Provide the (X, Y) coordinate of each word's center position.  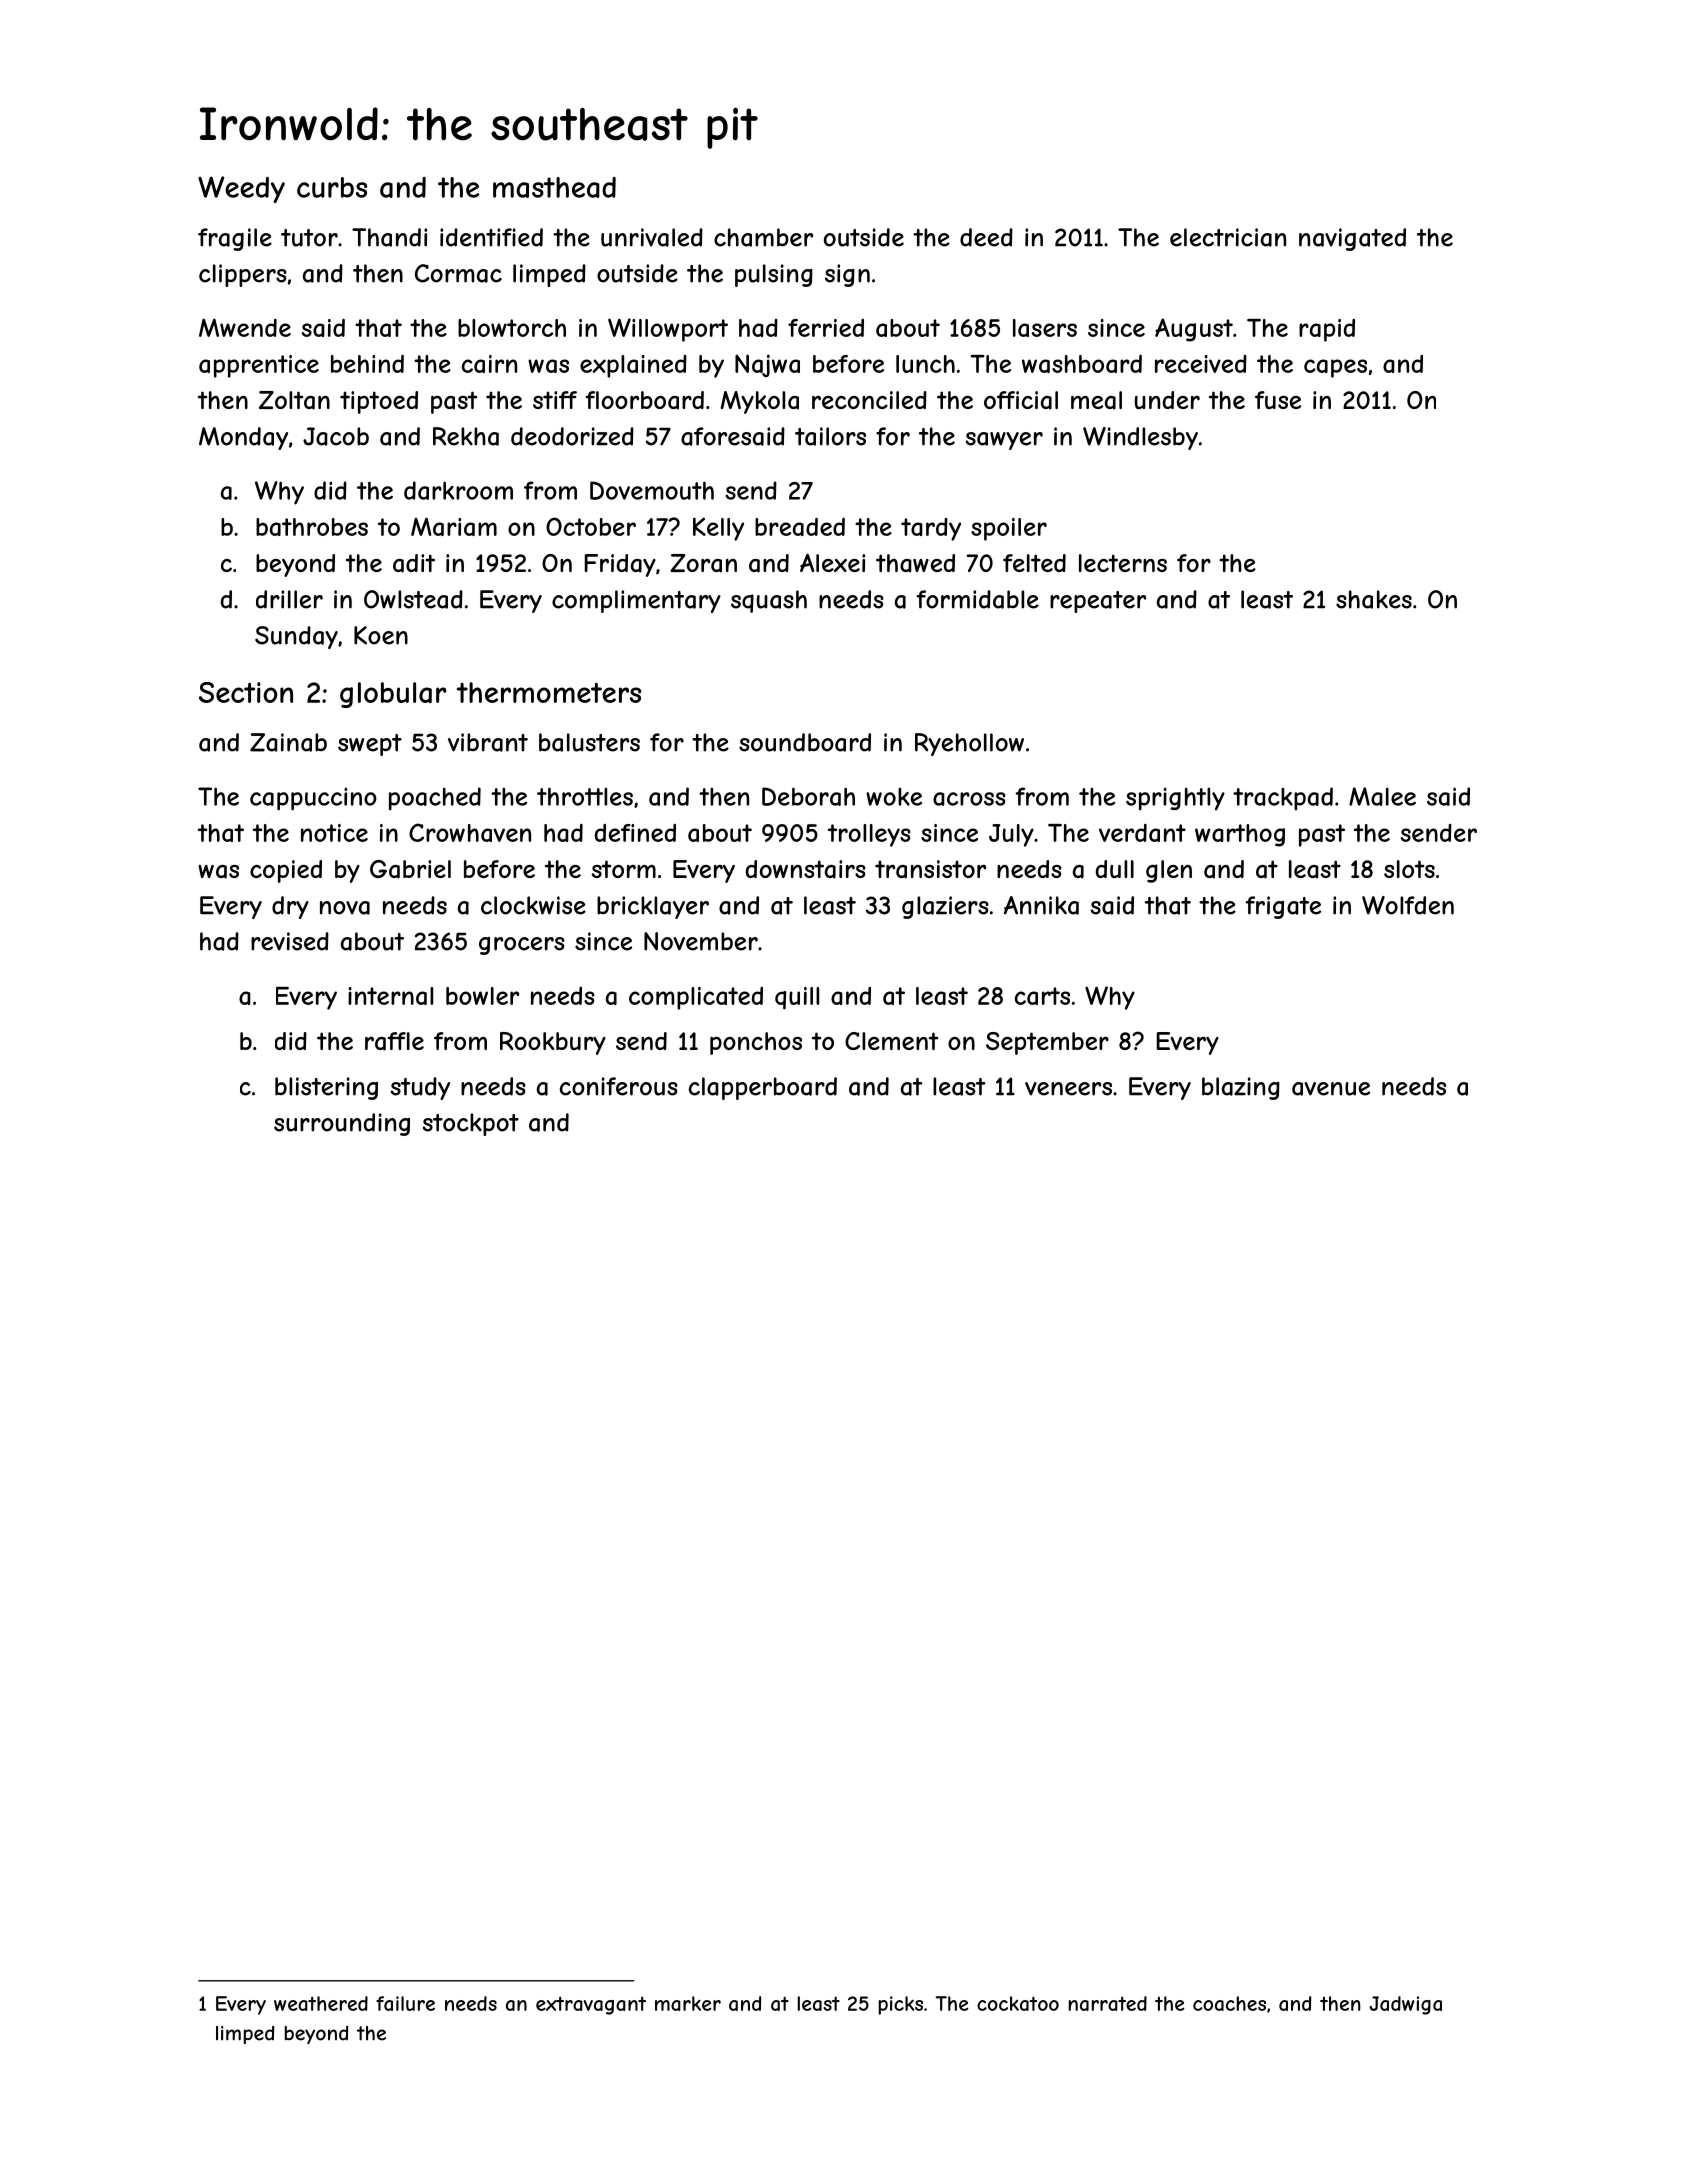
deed (986, 237)
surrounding (342, 1124)
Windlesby (1140, 438)
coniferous (619, 1086)
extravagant (591, 2006)
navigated (1352, 239)
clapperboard (763, 1088)
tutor (309, 238)
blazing (1241, 1088)
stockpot (471, 1124)
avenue (1331, 1089)
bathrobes (312, 527)
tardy (931, 529)
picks (901, 2005)
